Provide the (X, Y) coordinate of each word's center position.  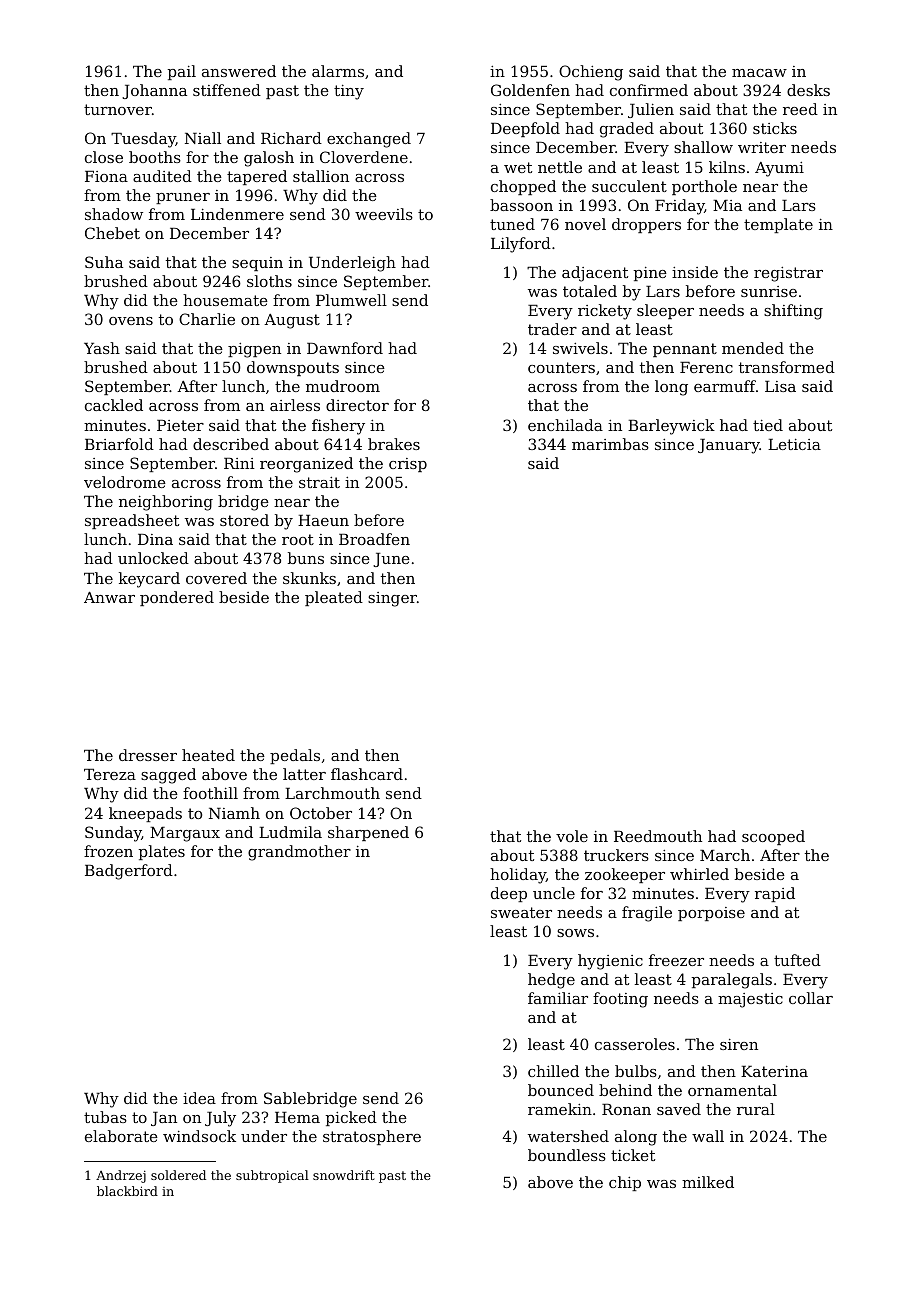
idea (199, 1098)
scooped (773, 837)
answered (239, 71)
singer (392, 599)
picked (351, 1118)
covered (216, 578)
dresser (148, 755)
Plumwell (351, 300)
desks (808, 90)
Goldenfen (530, 90)
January (729, 446)
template (778, 225)
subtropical (272, 1176)
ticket (633, 1155)
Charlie (207, 319)
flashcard (367, 774)
